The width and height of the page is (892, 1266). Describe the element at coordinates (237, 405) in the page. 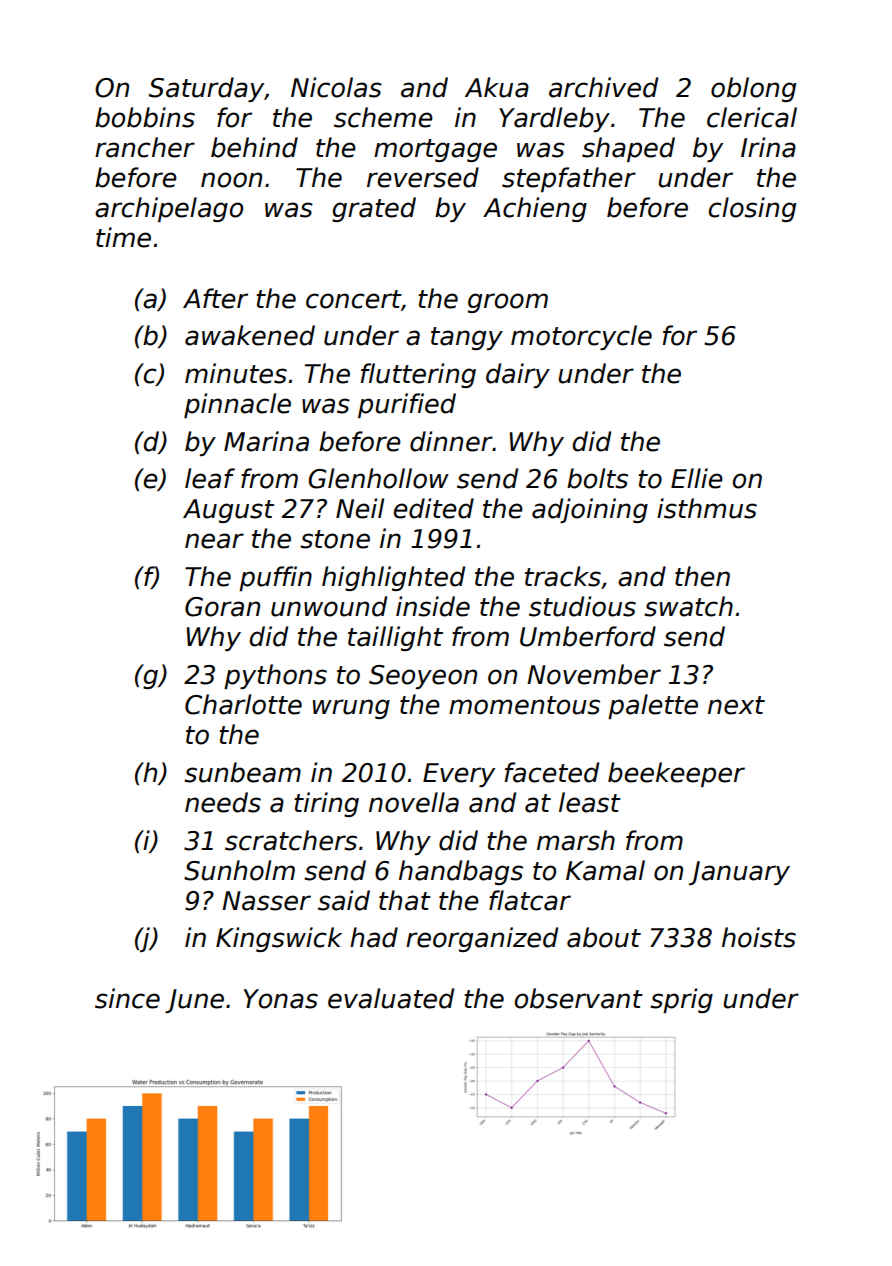

I see `pinnacle` at that location.
